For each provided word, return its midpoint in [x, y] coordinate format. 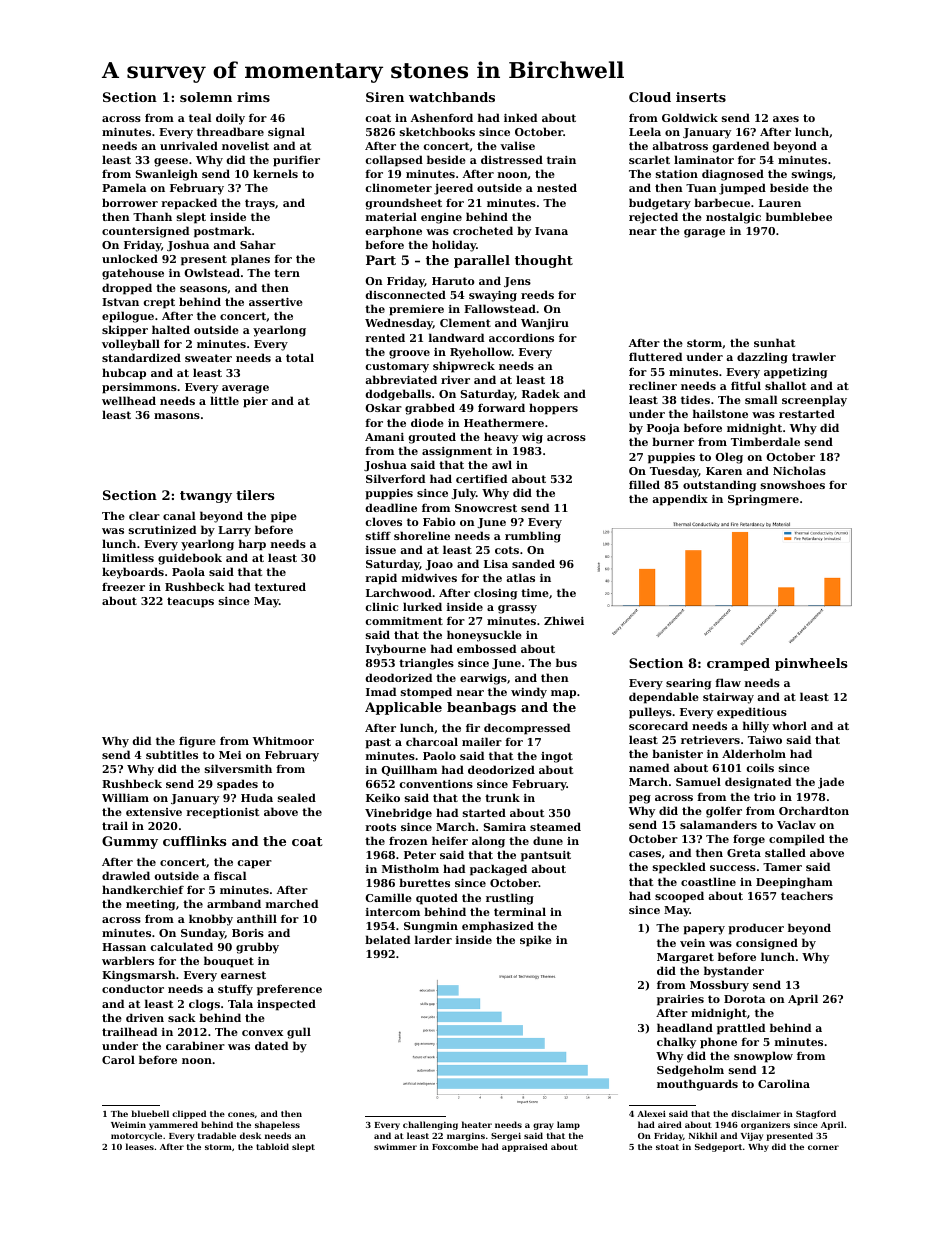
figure [197, 742]
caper [255, 864]
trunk [502, 797]
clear [144, 515]
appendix [680, 500]
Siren [385, 97]
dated [271, 1045]
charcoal [432, 741]
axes [786, 119]
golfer [724, 812]
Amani [384, 437]
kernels [275, 173]
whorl [789, 725]
